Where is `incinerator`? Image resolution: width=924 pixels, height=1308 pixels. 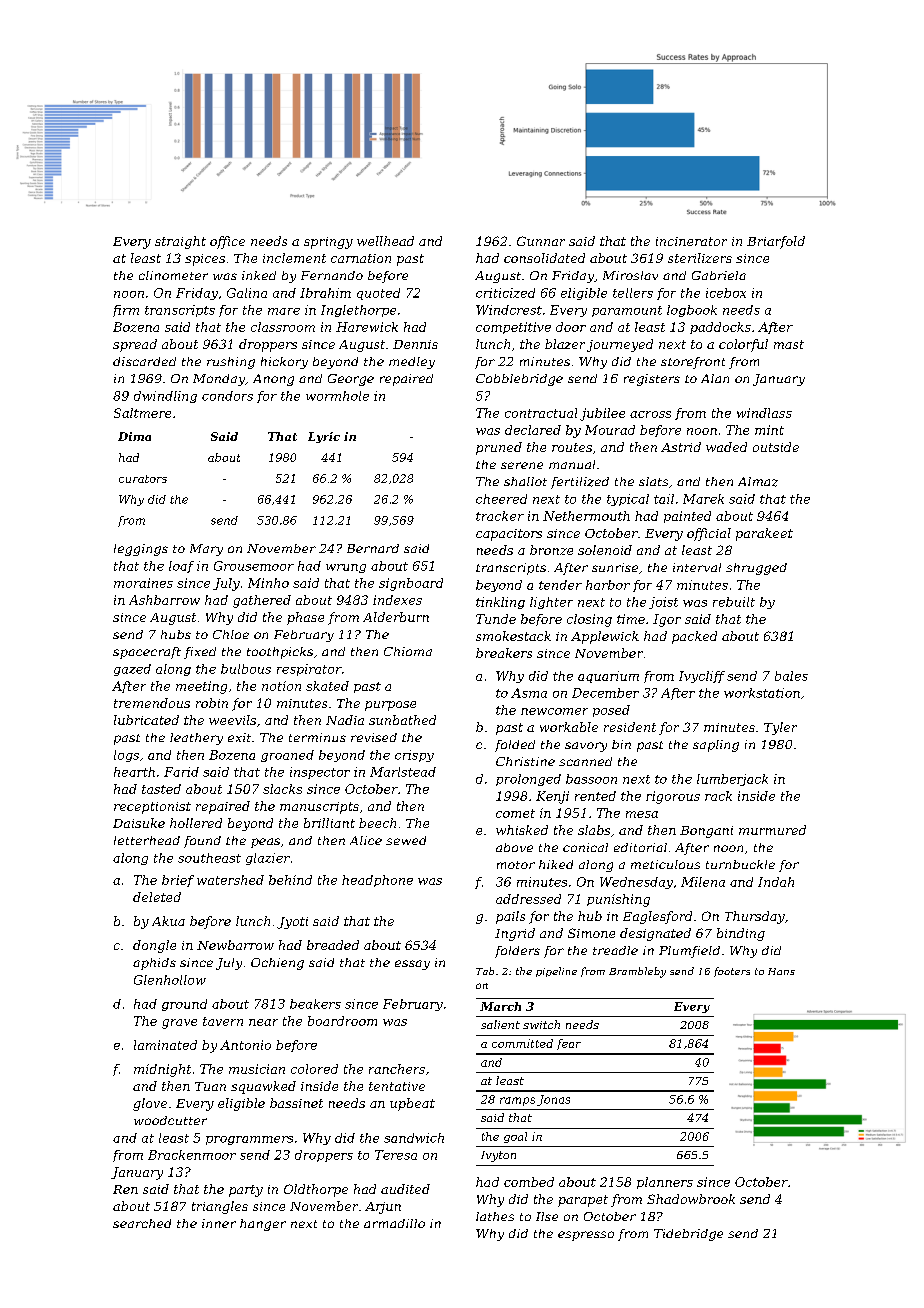 incinerator is located at coordinates (691, 241).
